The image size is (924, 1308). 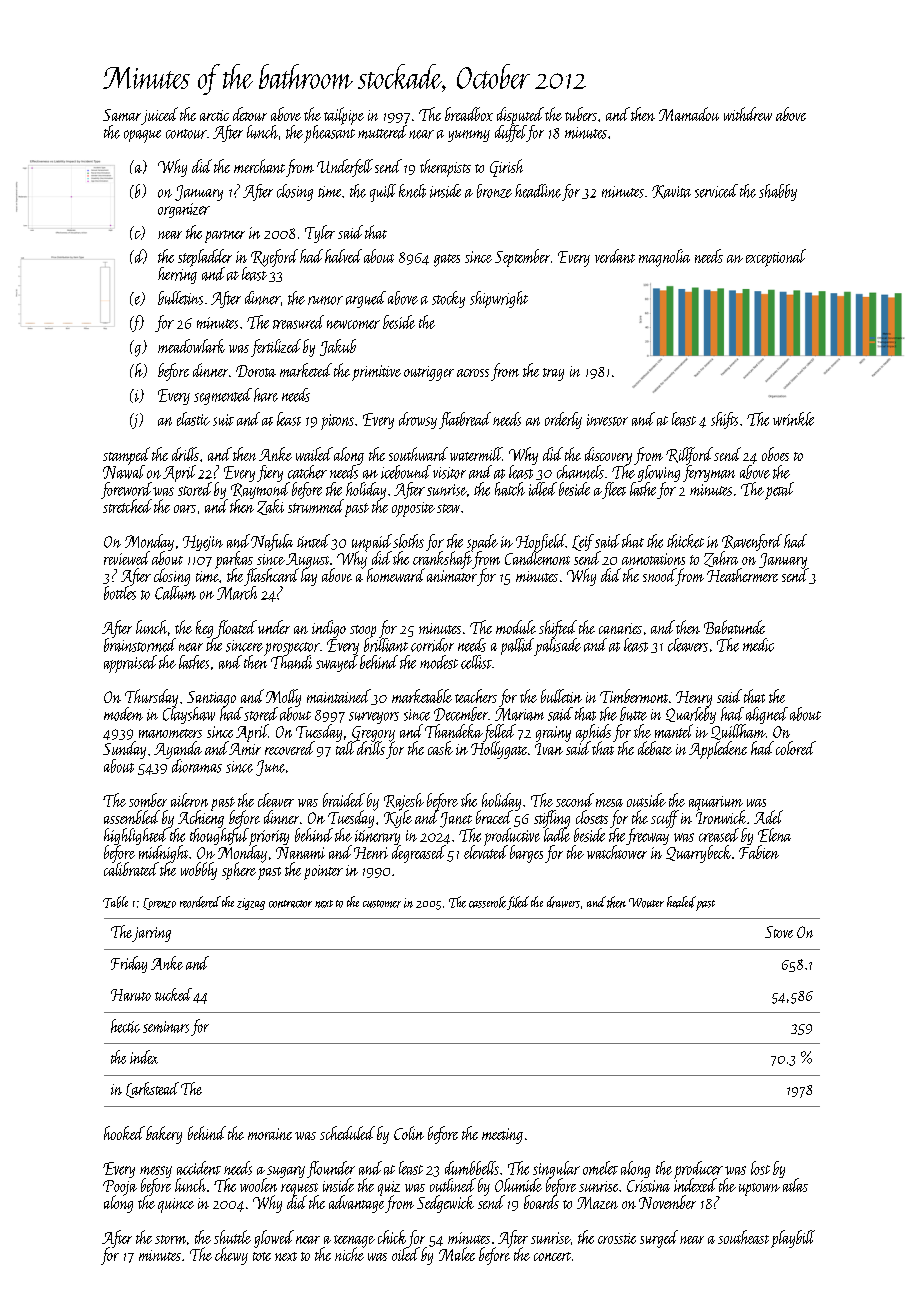 What do you see at coordinates (716, 191) in the screenshot?
I see `serviced` at bounding box center [716, 191].
